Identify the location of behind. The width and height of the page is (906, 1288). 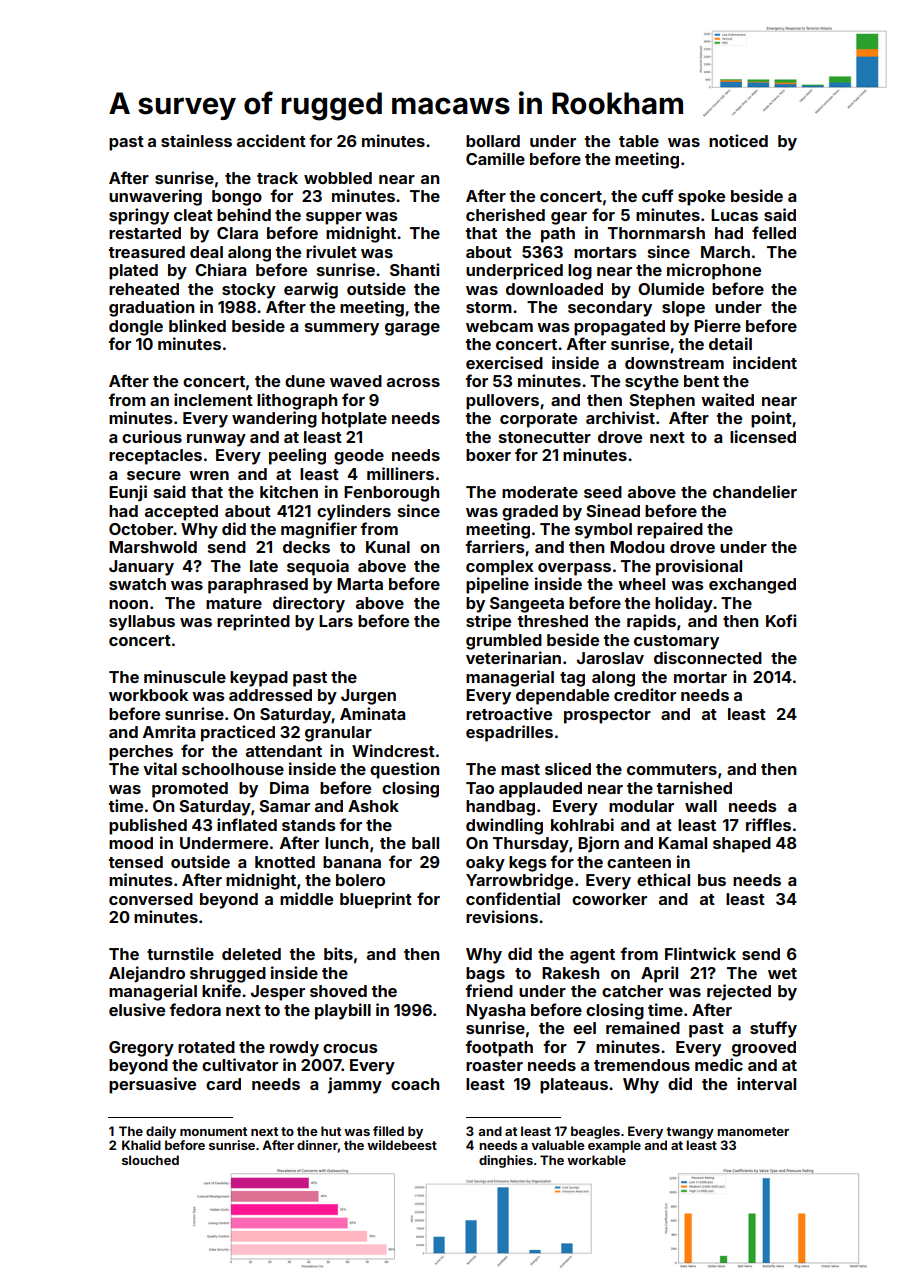
(244, 214).
